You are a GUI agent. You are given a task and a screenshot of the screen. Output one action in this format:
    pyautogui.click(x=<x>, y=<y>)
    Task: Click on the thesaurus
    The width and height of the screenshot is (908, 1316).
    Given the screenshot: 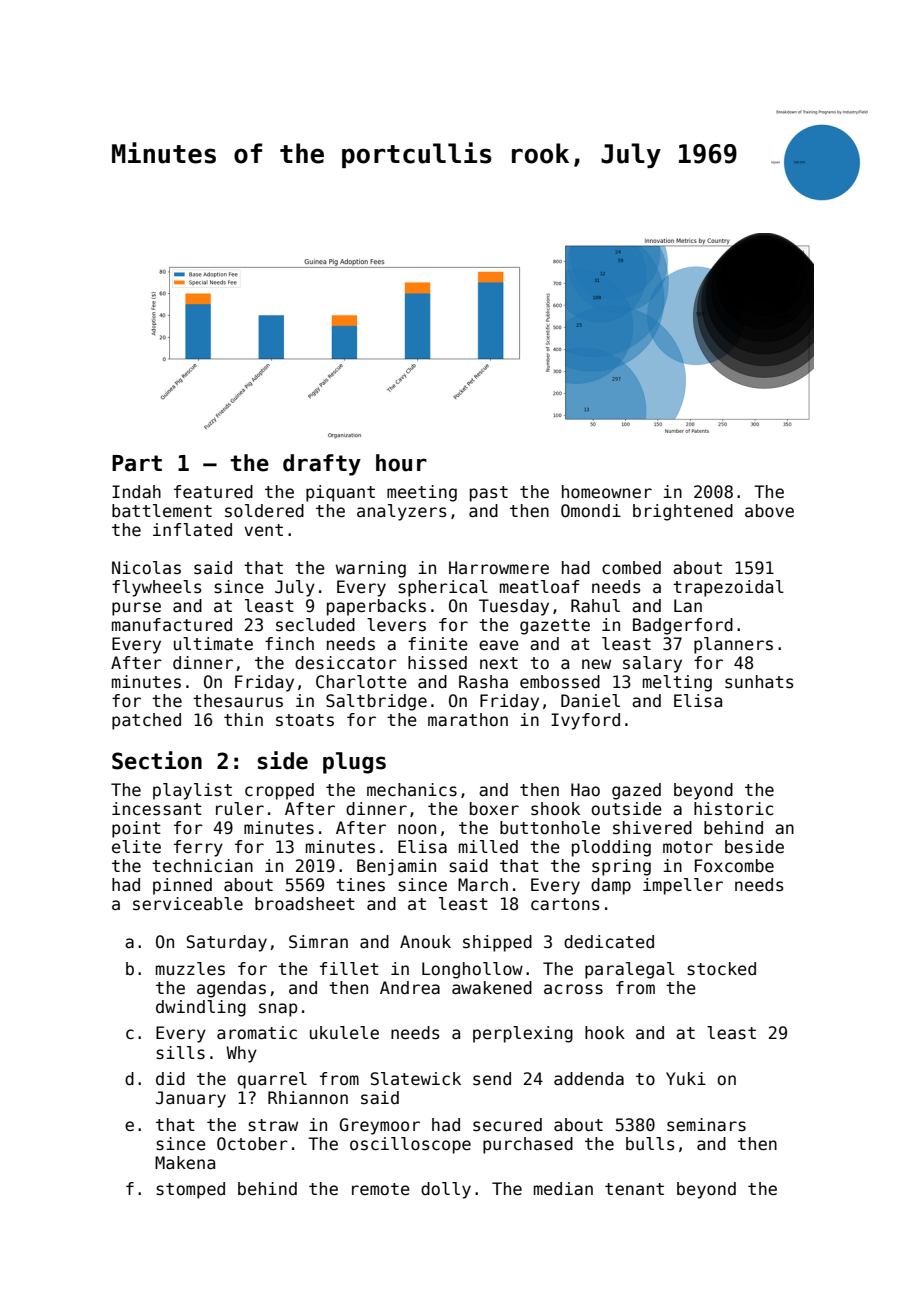 What is the action you would take?
    pyautogui.click(x=238, y=701)
